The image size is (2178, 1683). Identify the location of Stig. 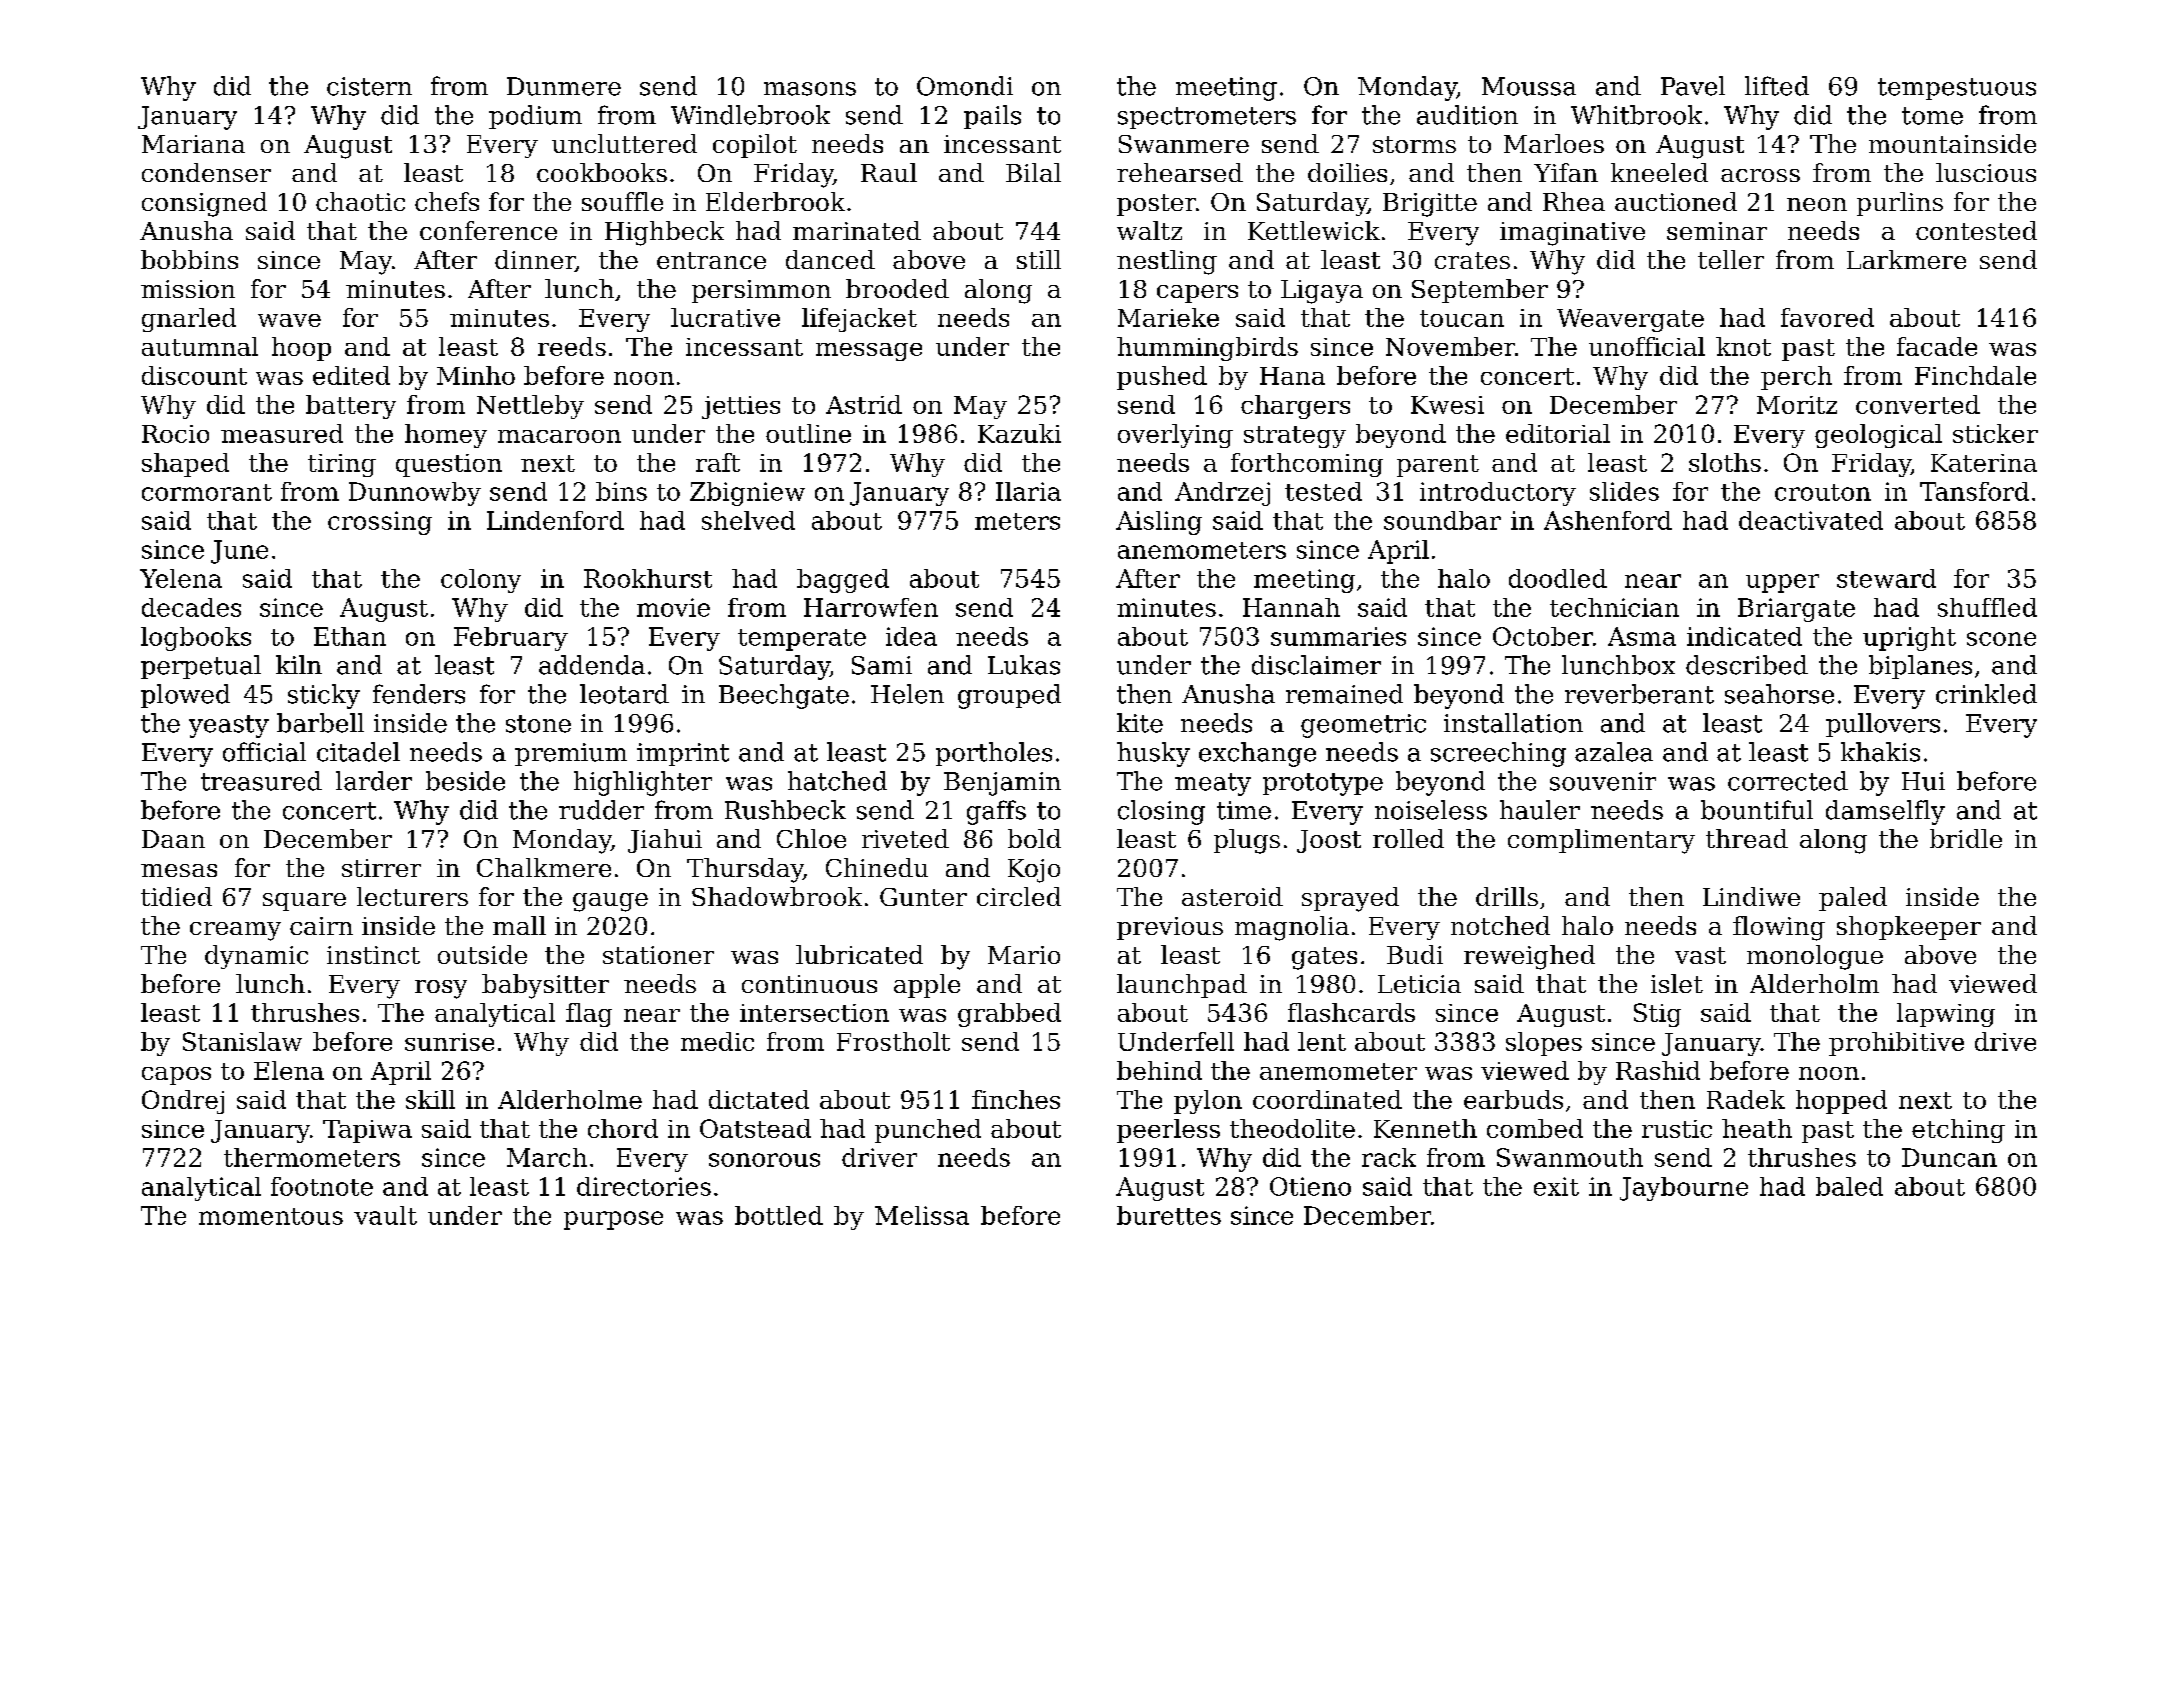
(1657, 1015).
